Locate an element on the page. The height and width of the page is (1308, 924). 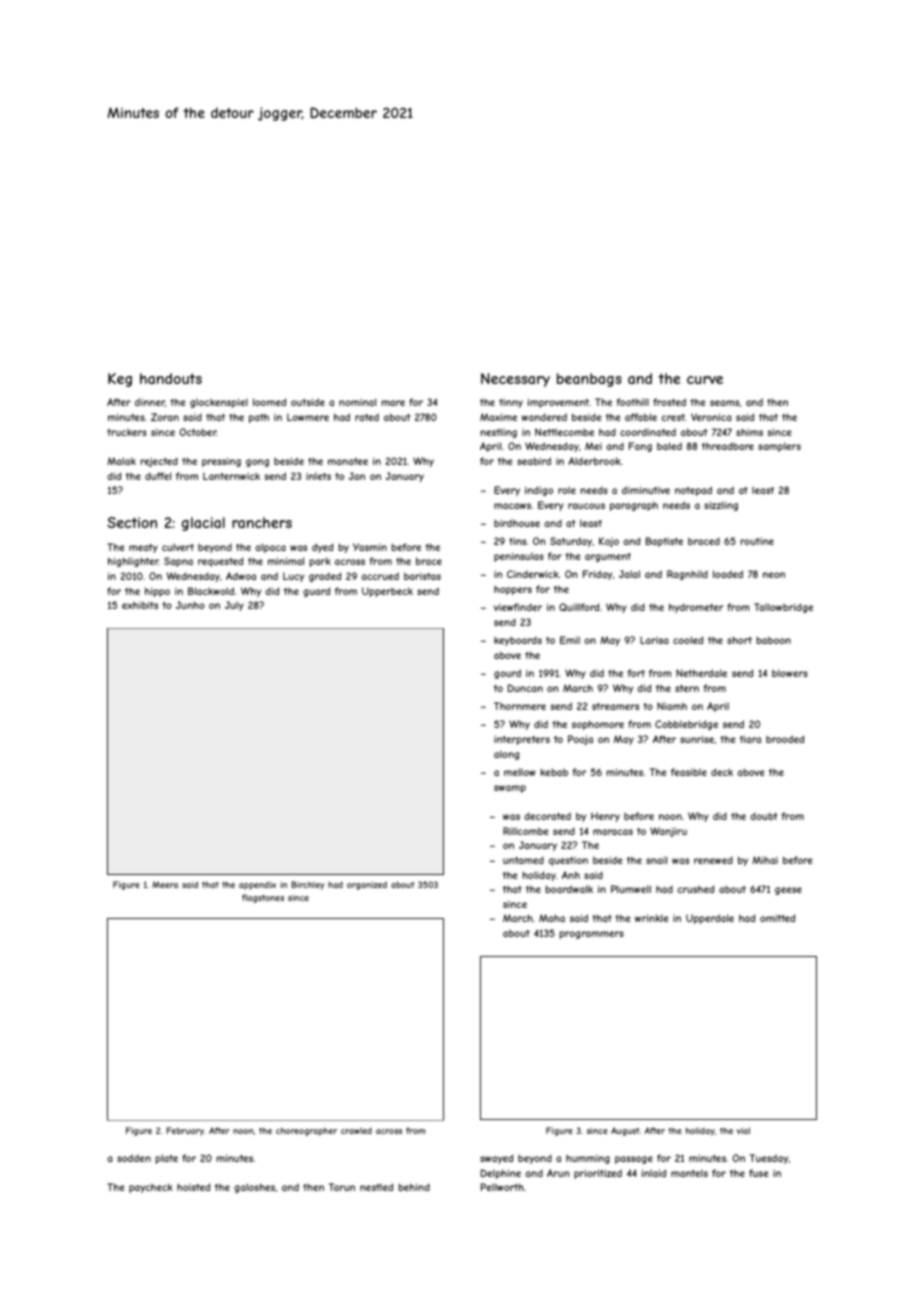
plate is located at coordinates (167, 1159).
